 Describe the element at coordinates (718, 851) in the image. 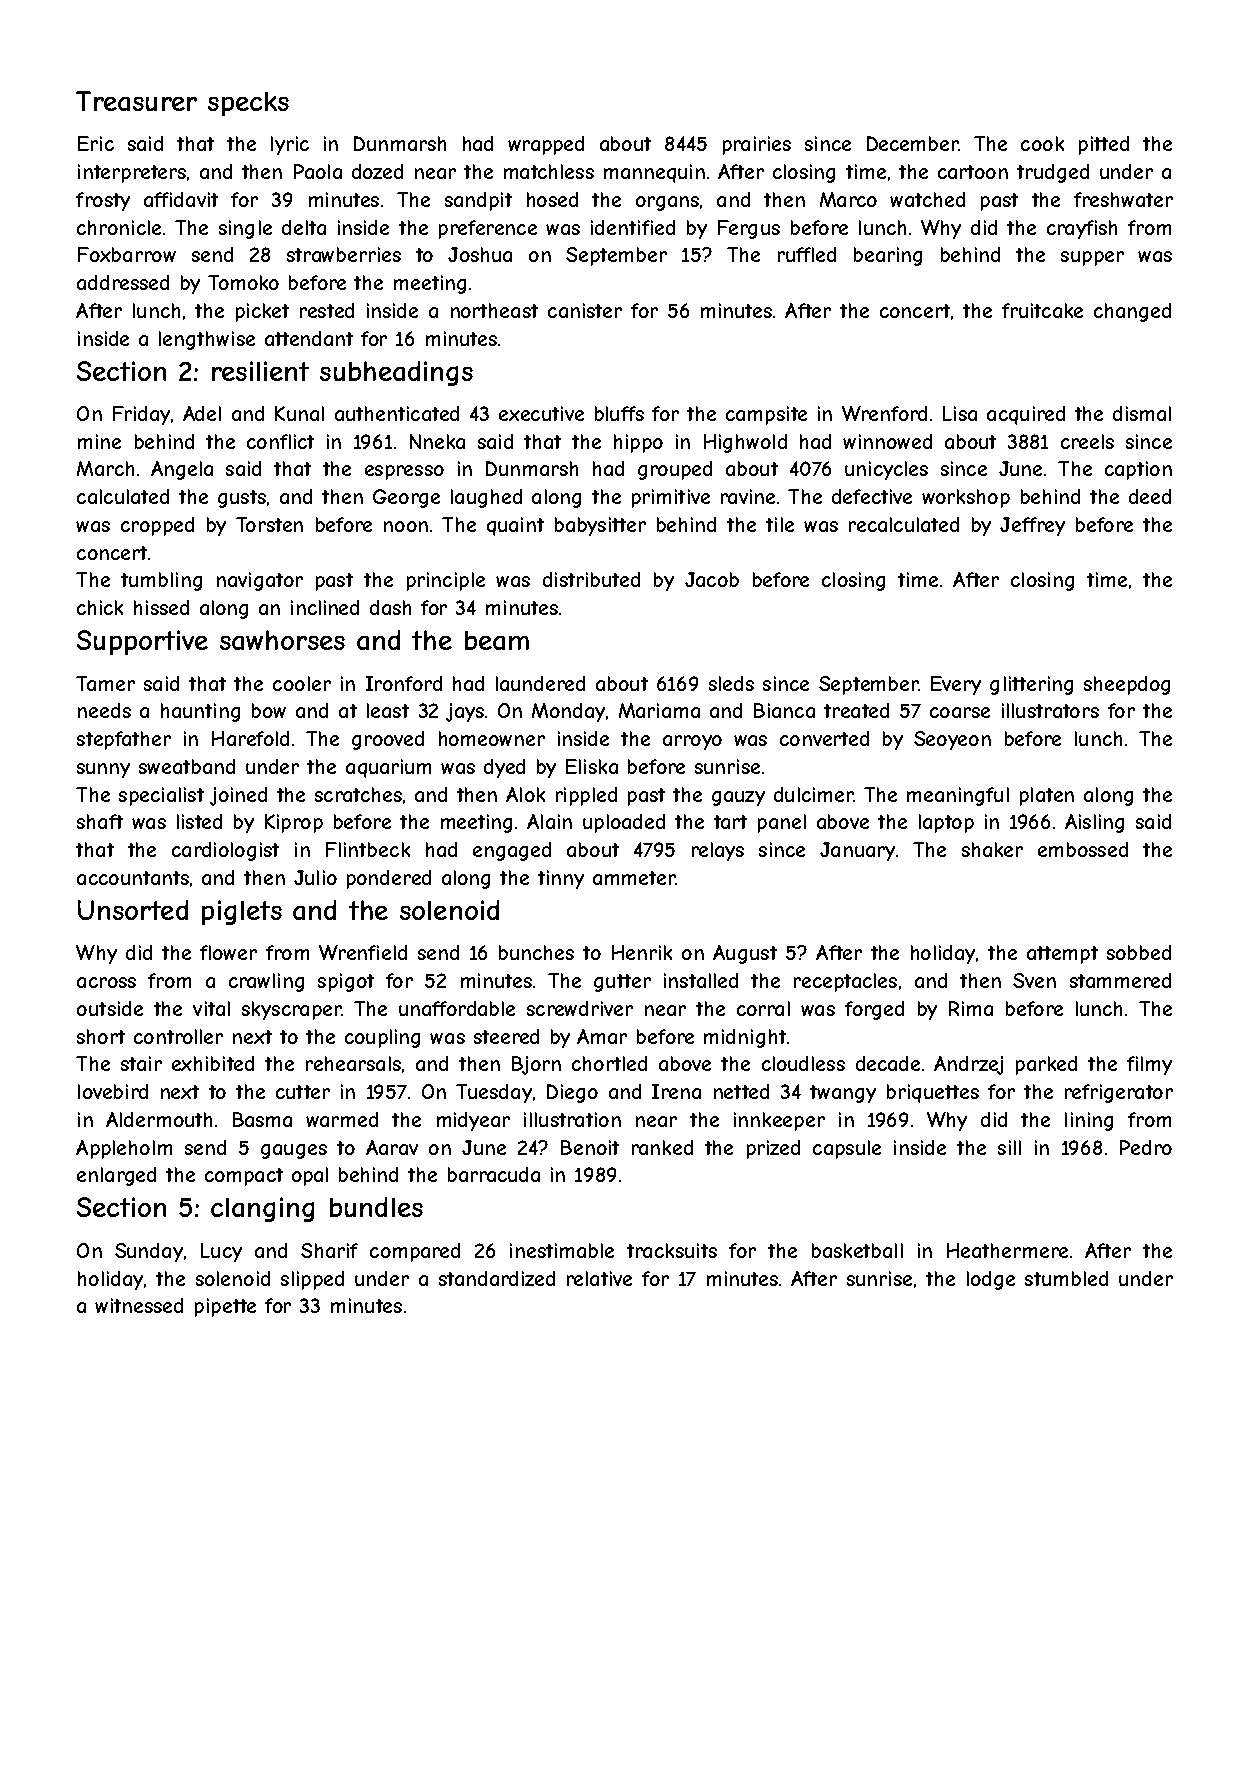

I see `relays` at that location.
